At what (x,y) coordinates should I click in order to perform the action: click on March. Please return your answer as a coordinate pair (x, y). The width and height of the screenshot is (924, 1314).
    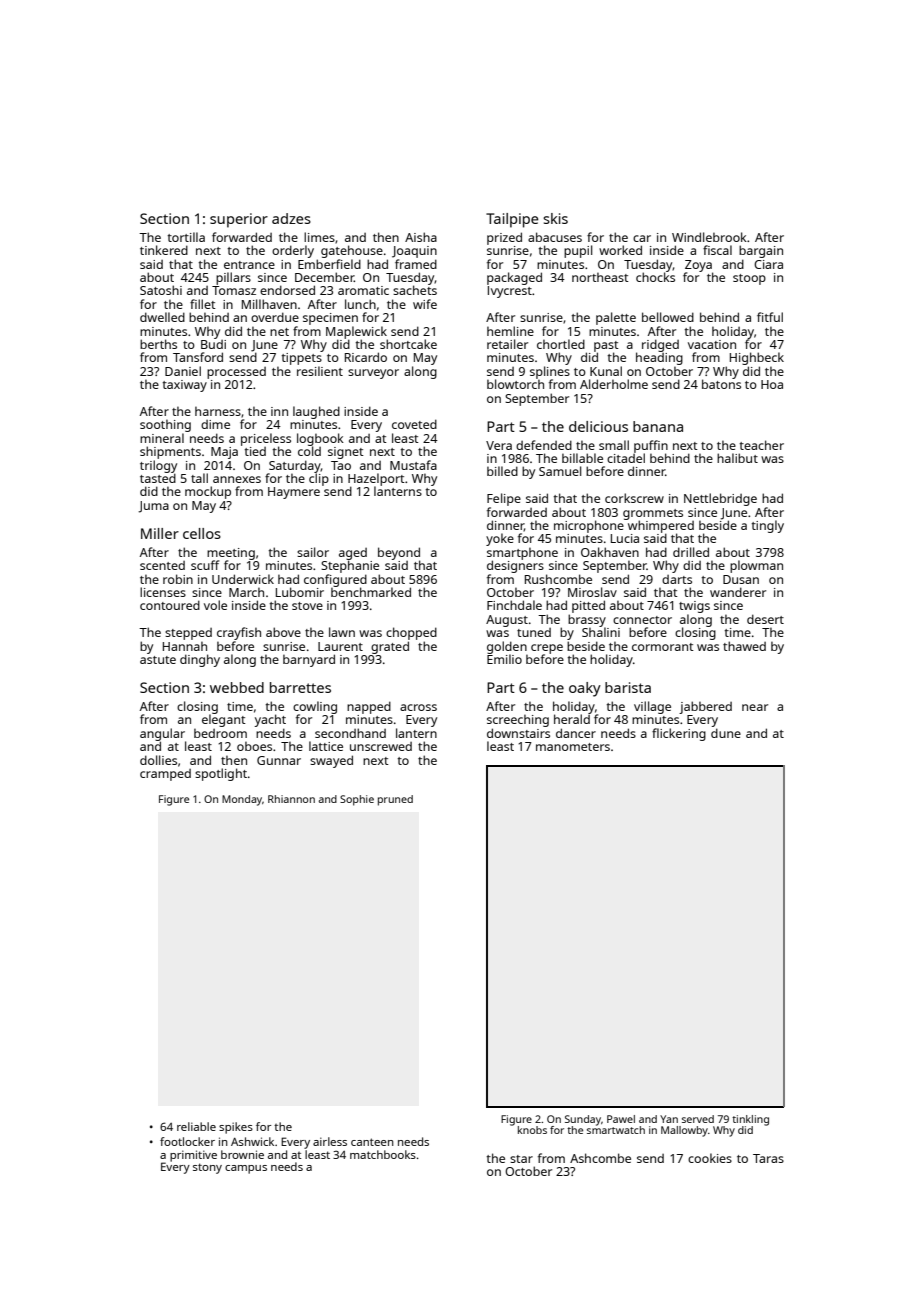
    Looking at the image, I should click on (246, 592).
